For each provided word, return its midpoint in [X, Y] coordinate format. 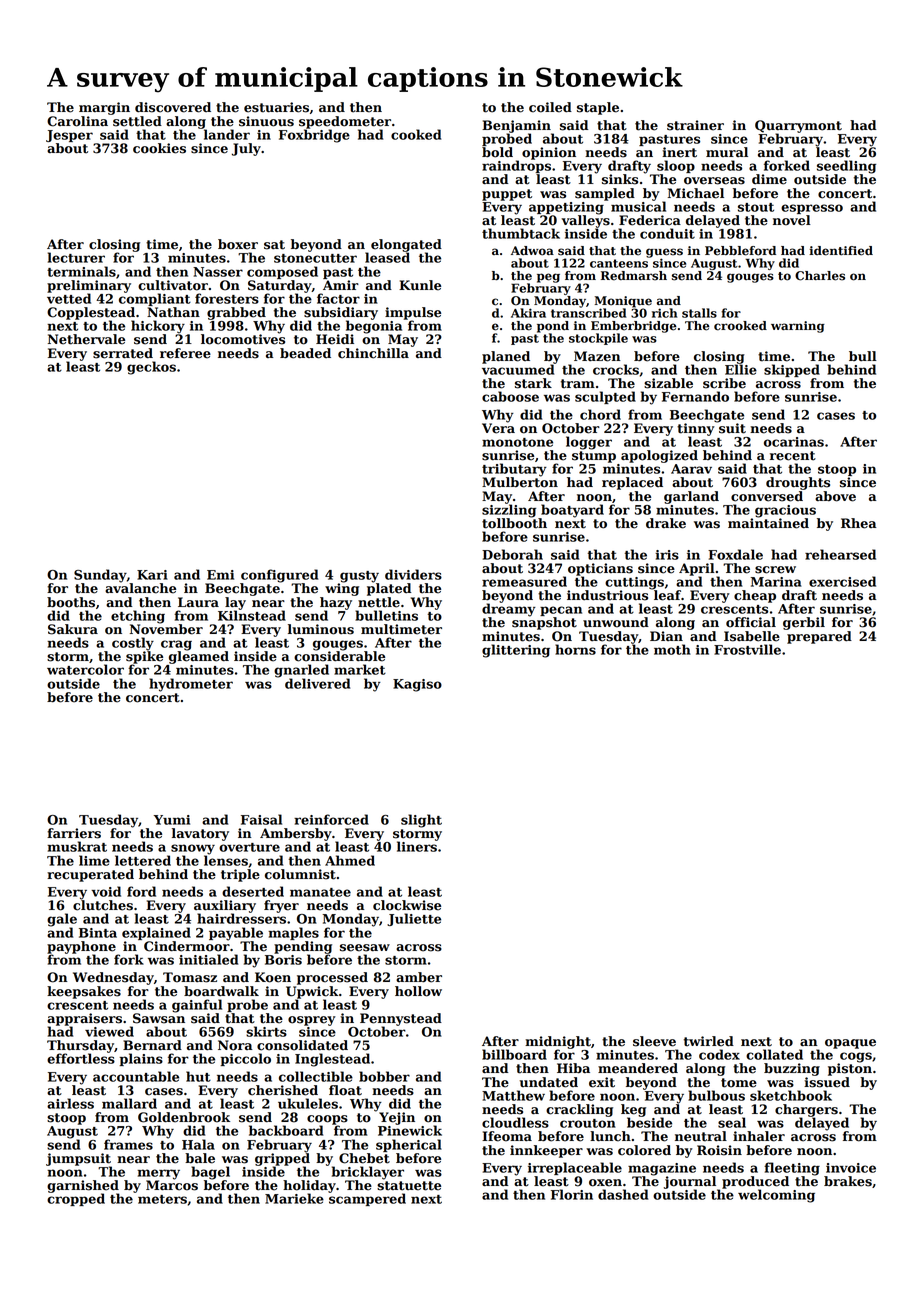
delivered [317, 683]
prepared [819, 637]
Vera [498, 428]
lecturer [76, 257]
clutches [103, 905]
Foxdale [735, 554]
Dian [666, 636]
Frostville [747, 649]
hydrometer [191, 685]
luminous [321, 629]
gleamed [199, 657]
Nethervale [86, 339]
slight [421, 821]
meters [162, 1199]
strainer [695, 125]
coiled [550, 107]
